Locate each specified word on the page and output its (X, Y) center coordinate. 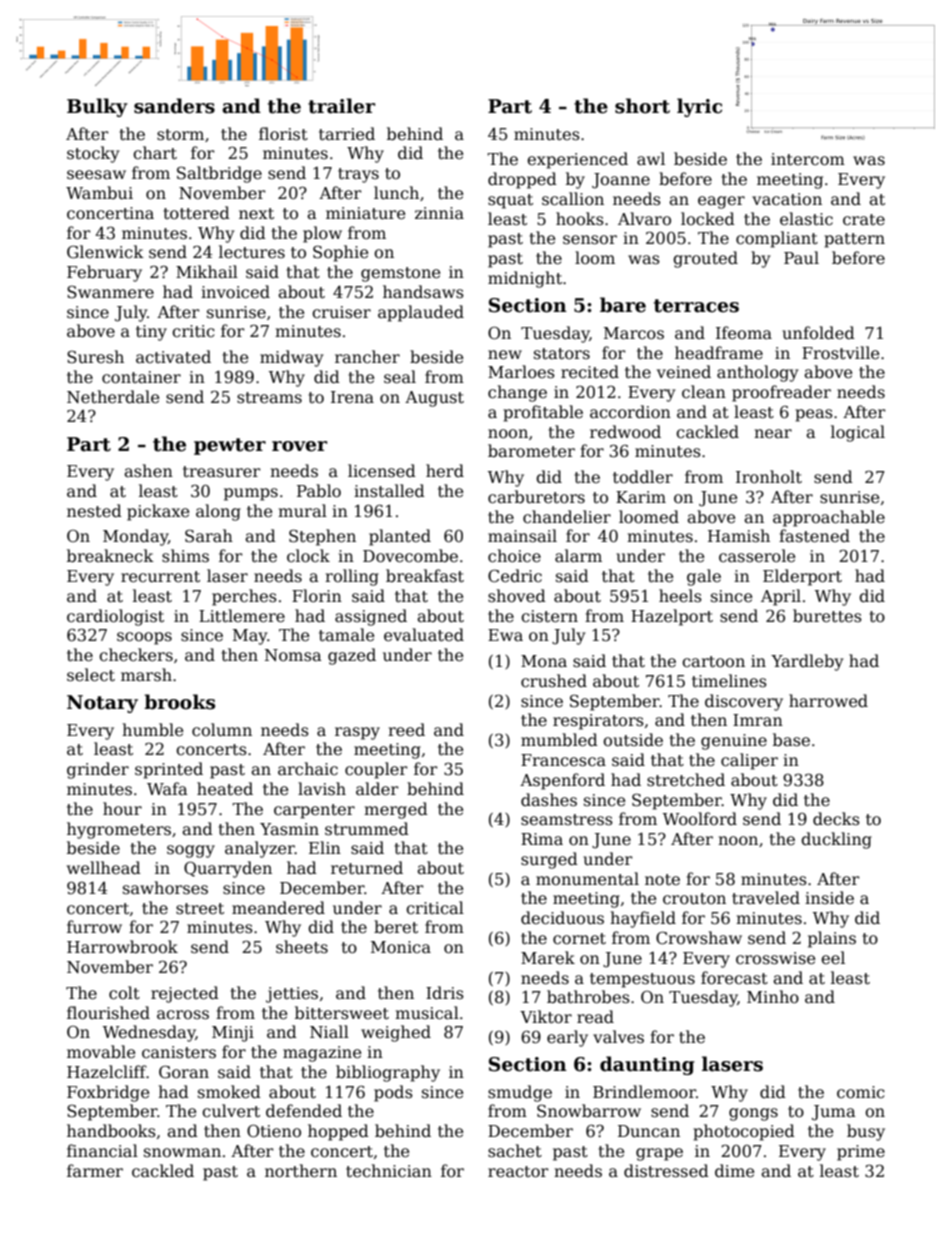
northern (301, 1171)
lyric (699, 107)
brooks (179, 702)
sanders (174, 106)
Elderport (802, 577)
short (642, 106)
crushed (554, 681)
